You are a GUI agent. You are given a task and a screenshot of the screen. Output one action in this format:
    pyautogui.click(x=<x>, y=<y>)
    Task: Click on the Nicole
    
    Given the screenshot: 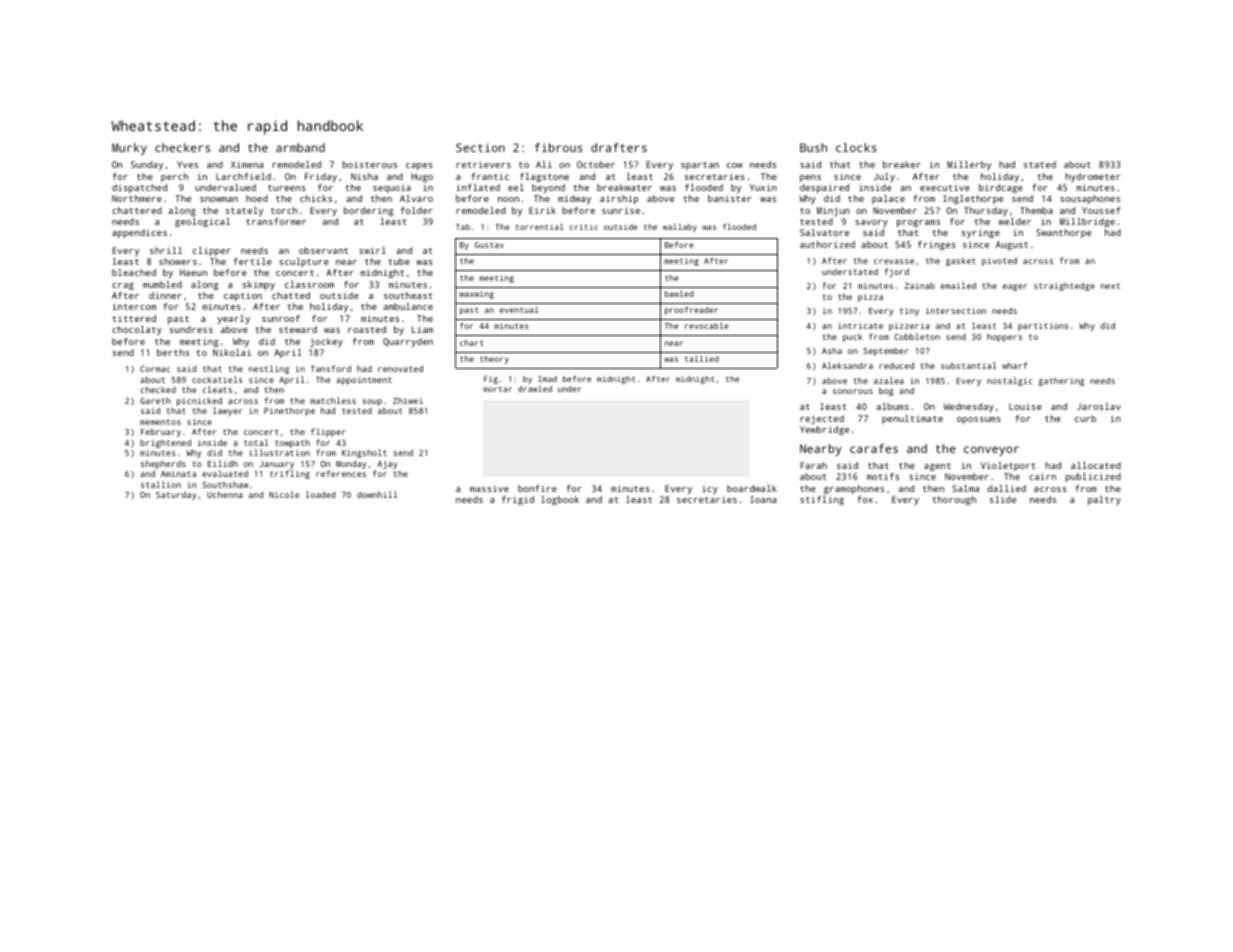 What is the action you would take?
    pyautogui.click(x=284, y=494)
